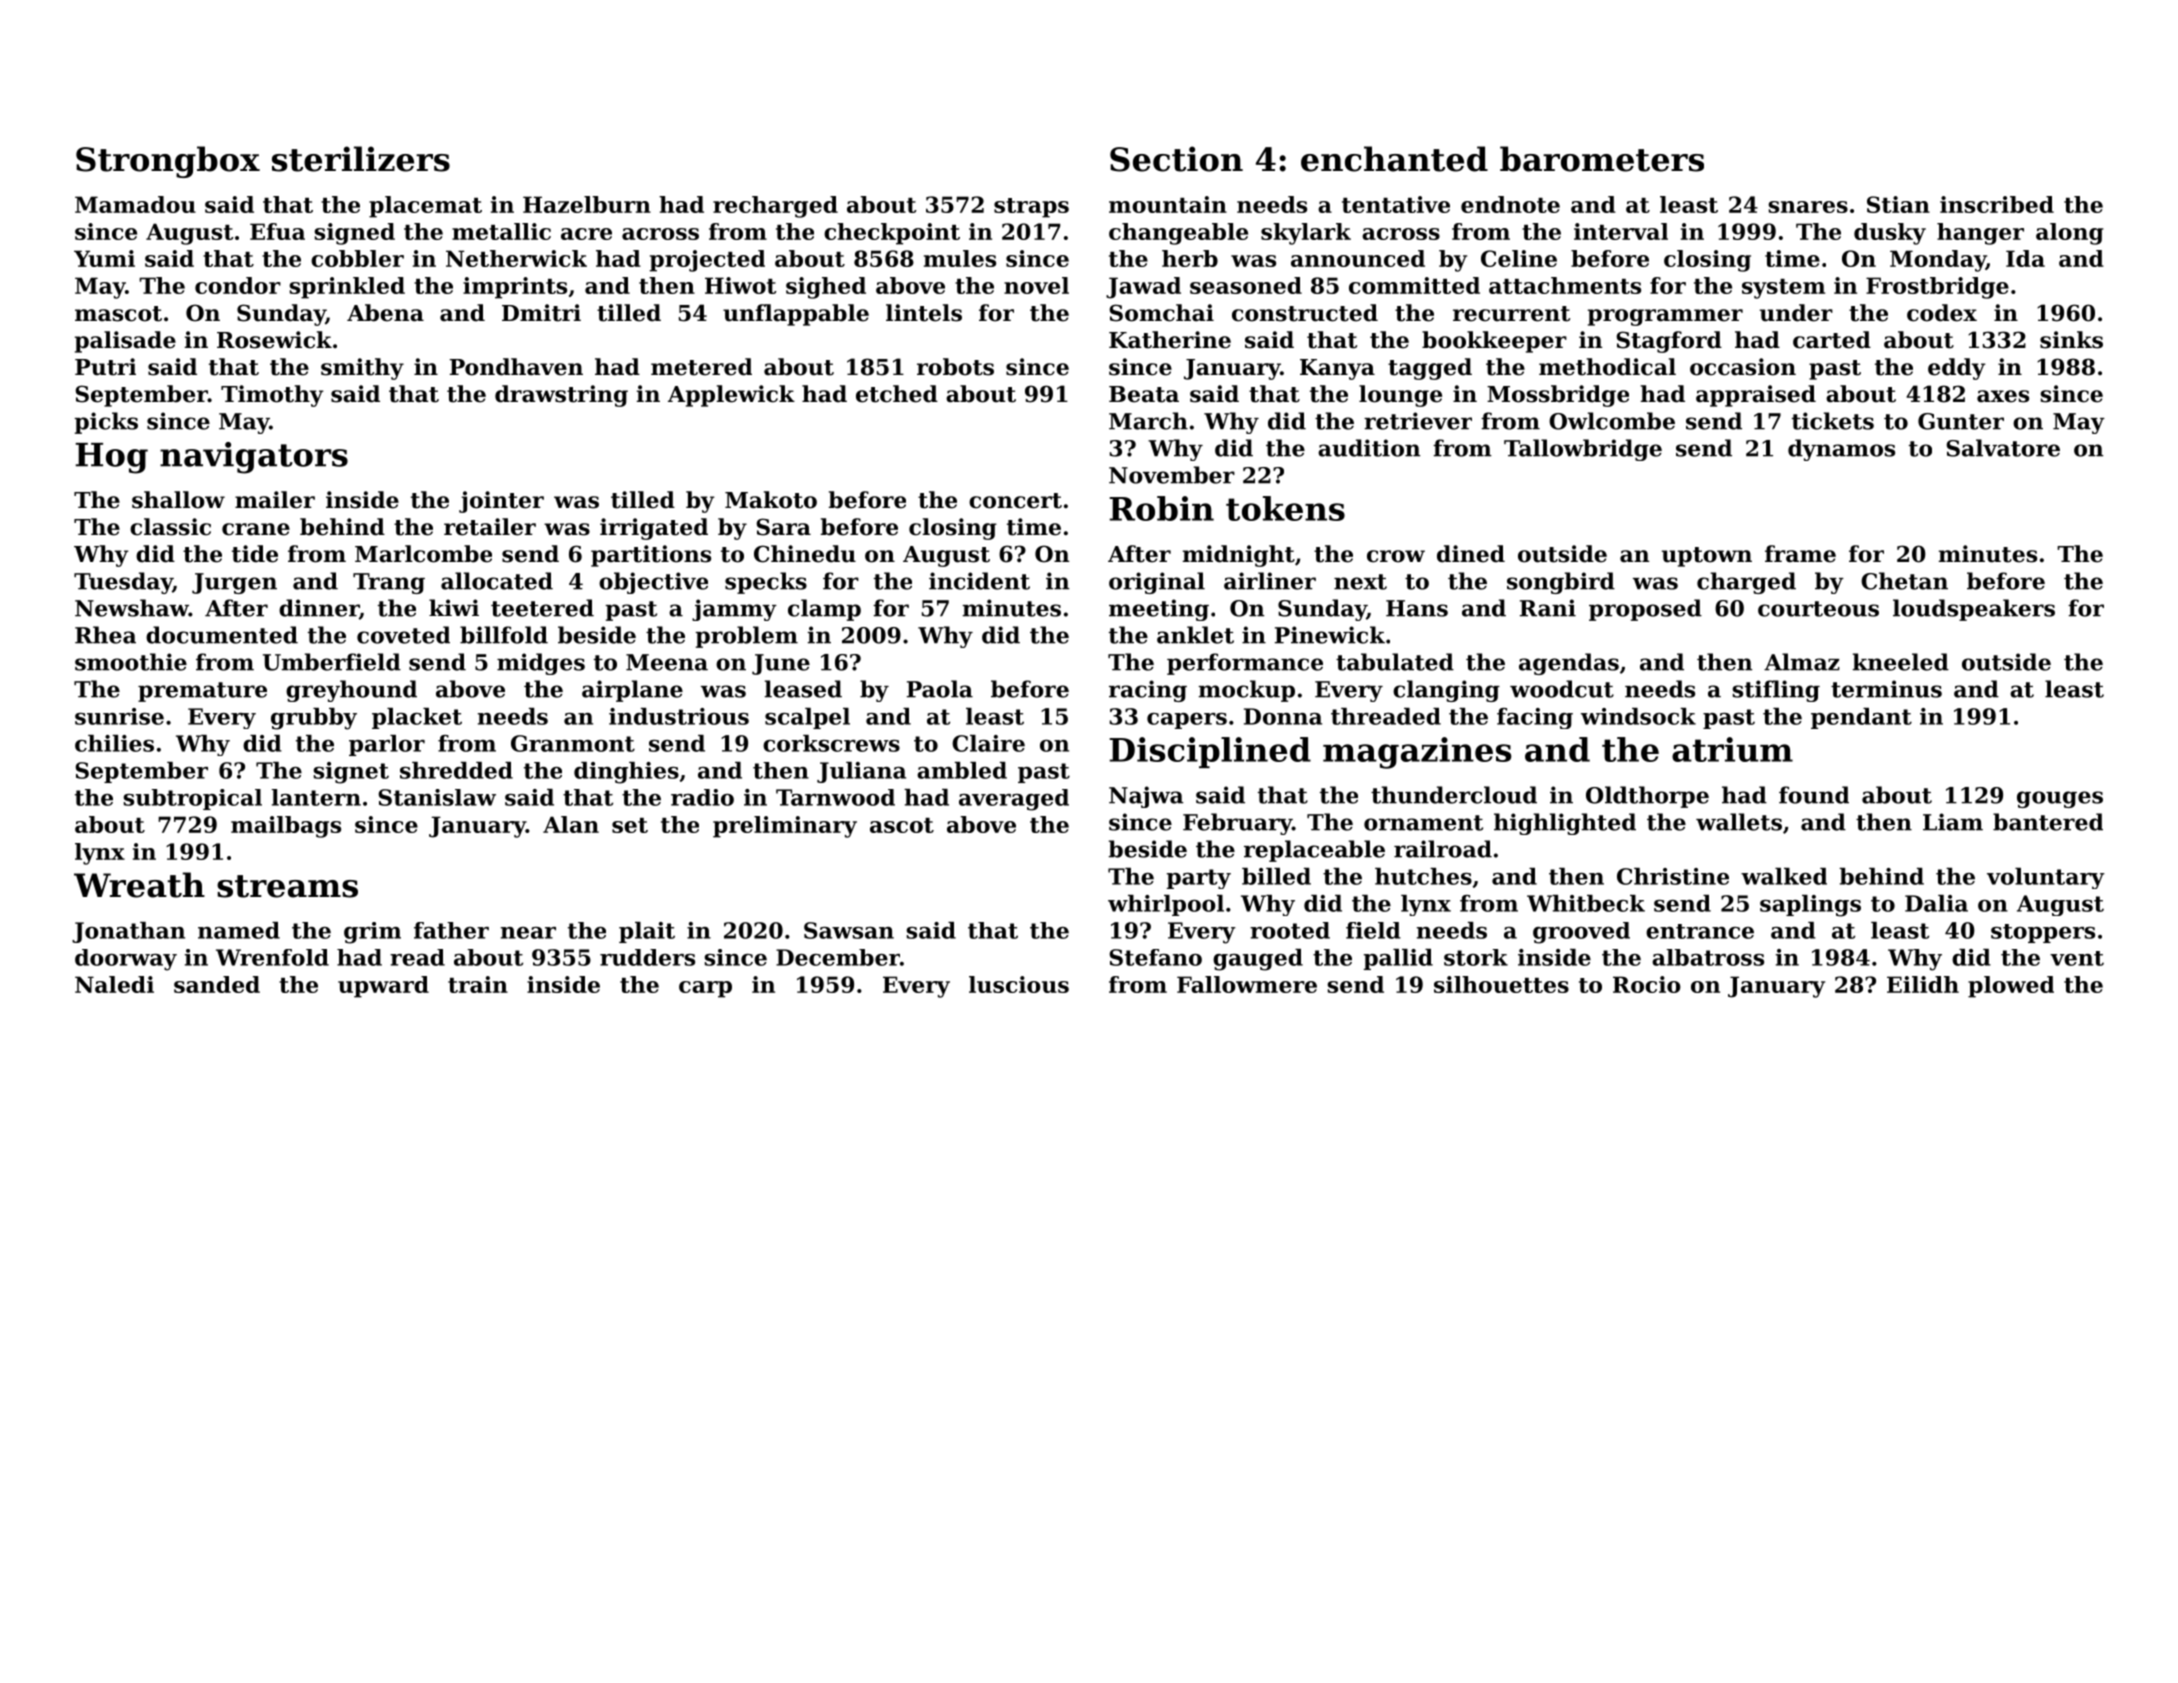 The width and height of the page is (2178, 1683). Describe the element at coordinates (1732, 749) in the page. I see `atrium` at that location.
